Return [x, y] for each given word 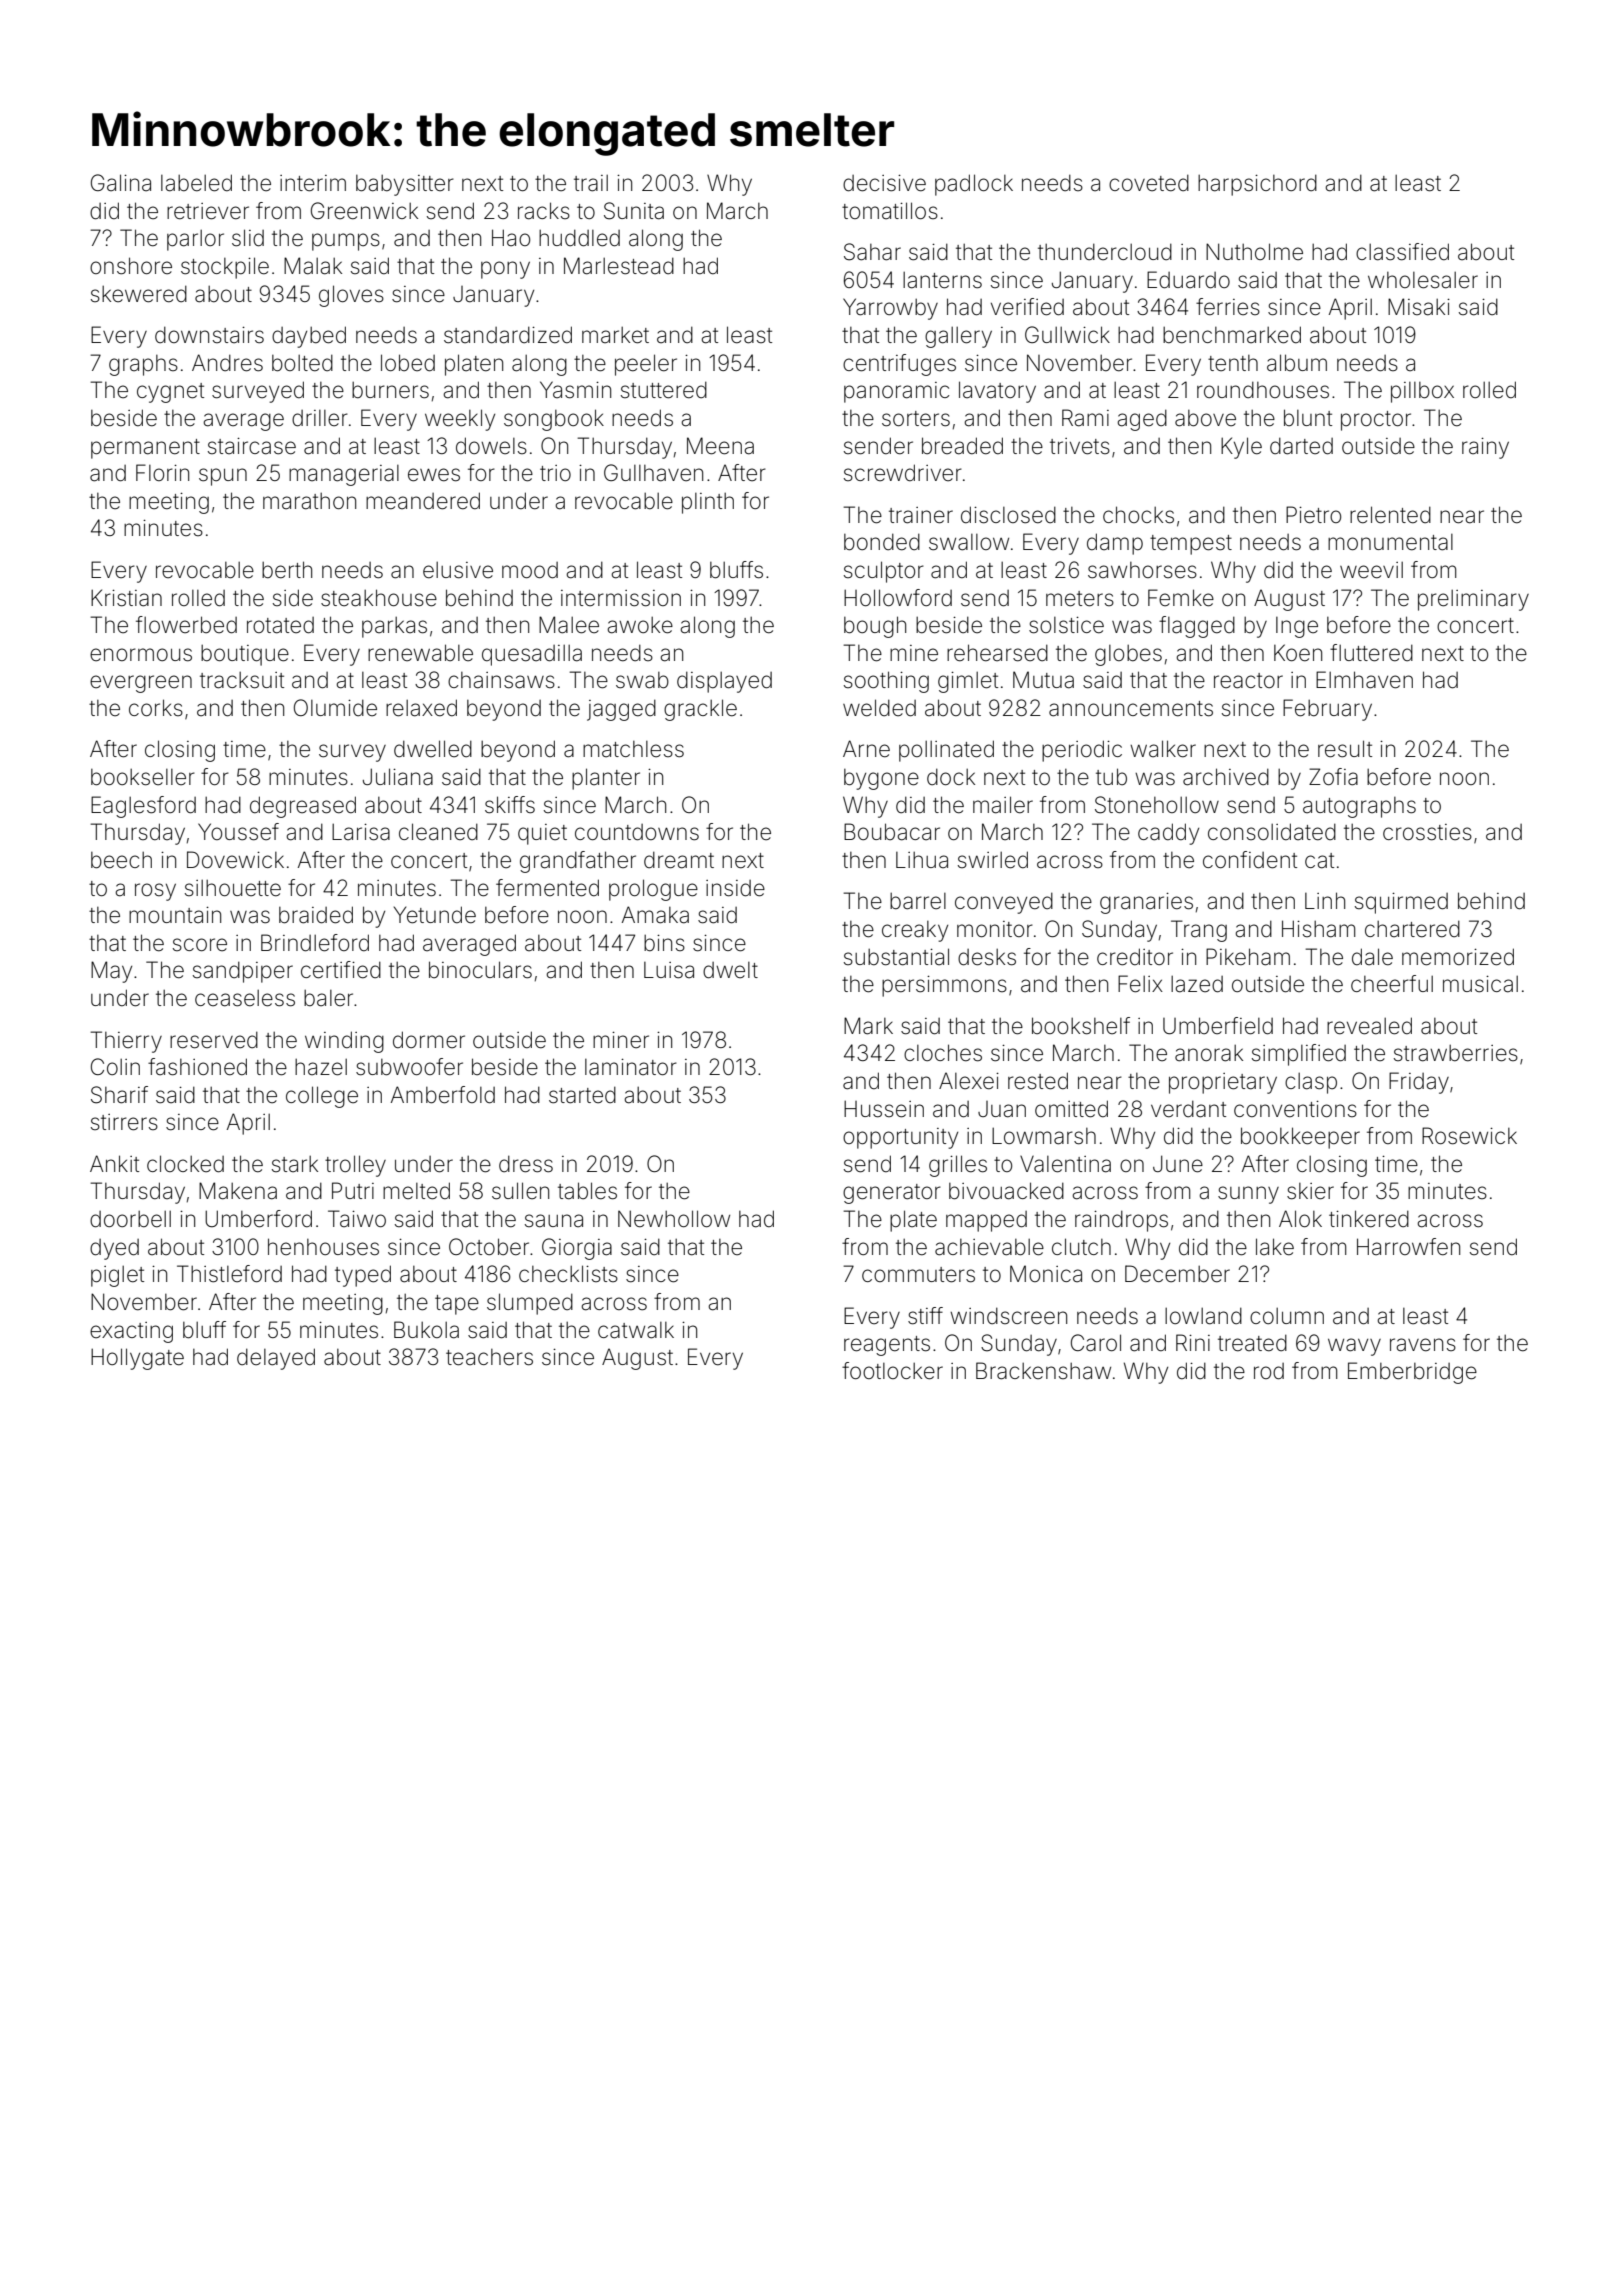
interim [313, 183]
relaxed [421, 708]
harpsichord [1257, 185]
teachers [489, 1357]
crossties [1427, 832]
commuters [918, 1275]
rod [1269, 1371]
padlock [974, 185]
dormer [429, 1040]
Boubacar [892, 832]
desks [987, 957]
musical [1480, 984]
